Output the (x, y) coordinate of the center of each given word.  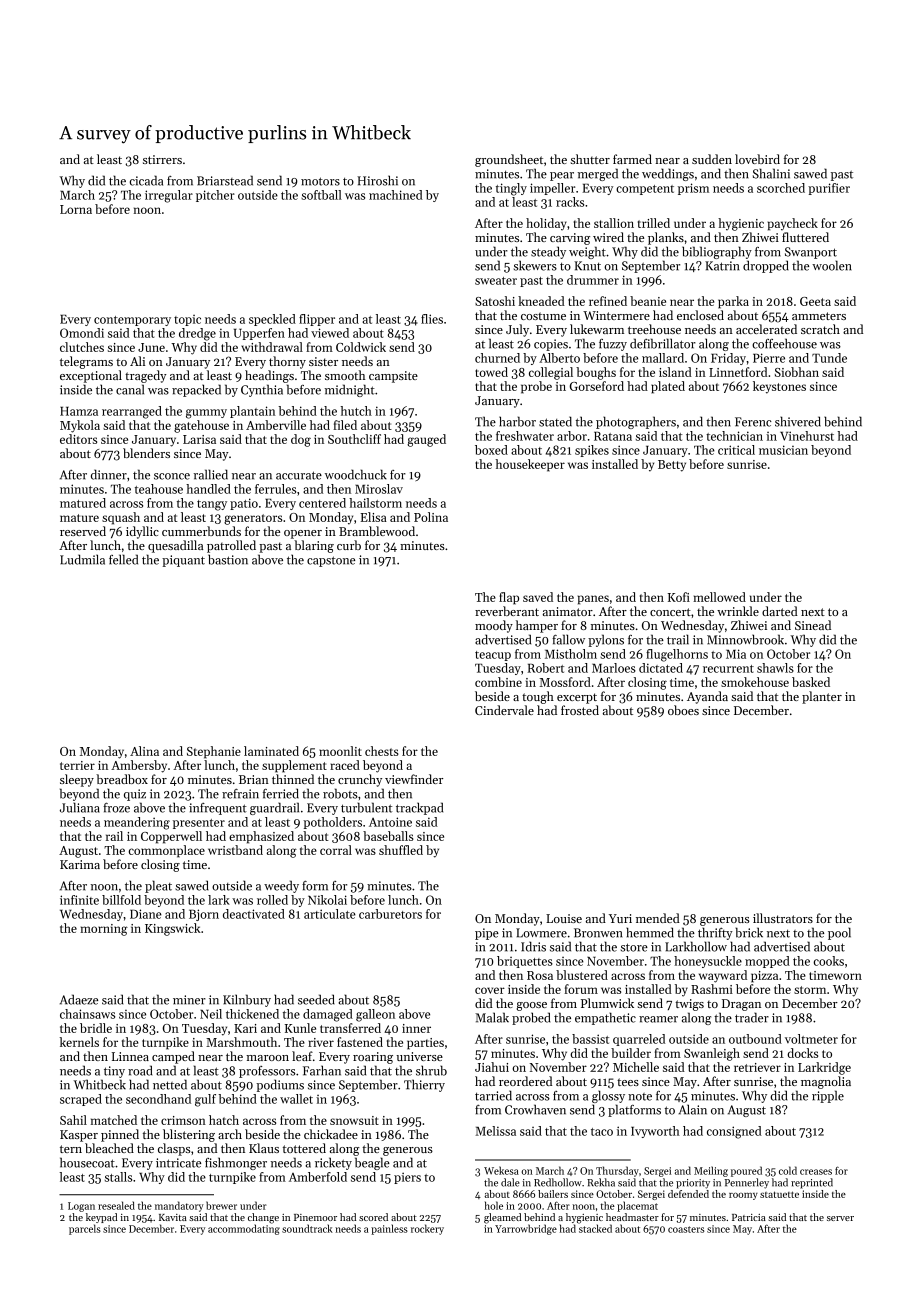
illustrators (783, 918)
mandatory (179, 1206)
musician (783, 450)
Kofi (679, 597)
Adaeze (79, 999)
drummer (593, 280)
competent (645, 190)
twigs (689, 1005)
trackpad (419, 808)
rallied (211, 474)
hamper (537, 626)
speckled (272, 320)
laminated (271, 751)
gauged (426, 440)
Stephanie (214, 752)
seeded (316, 999)
